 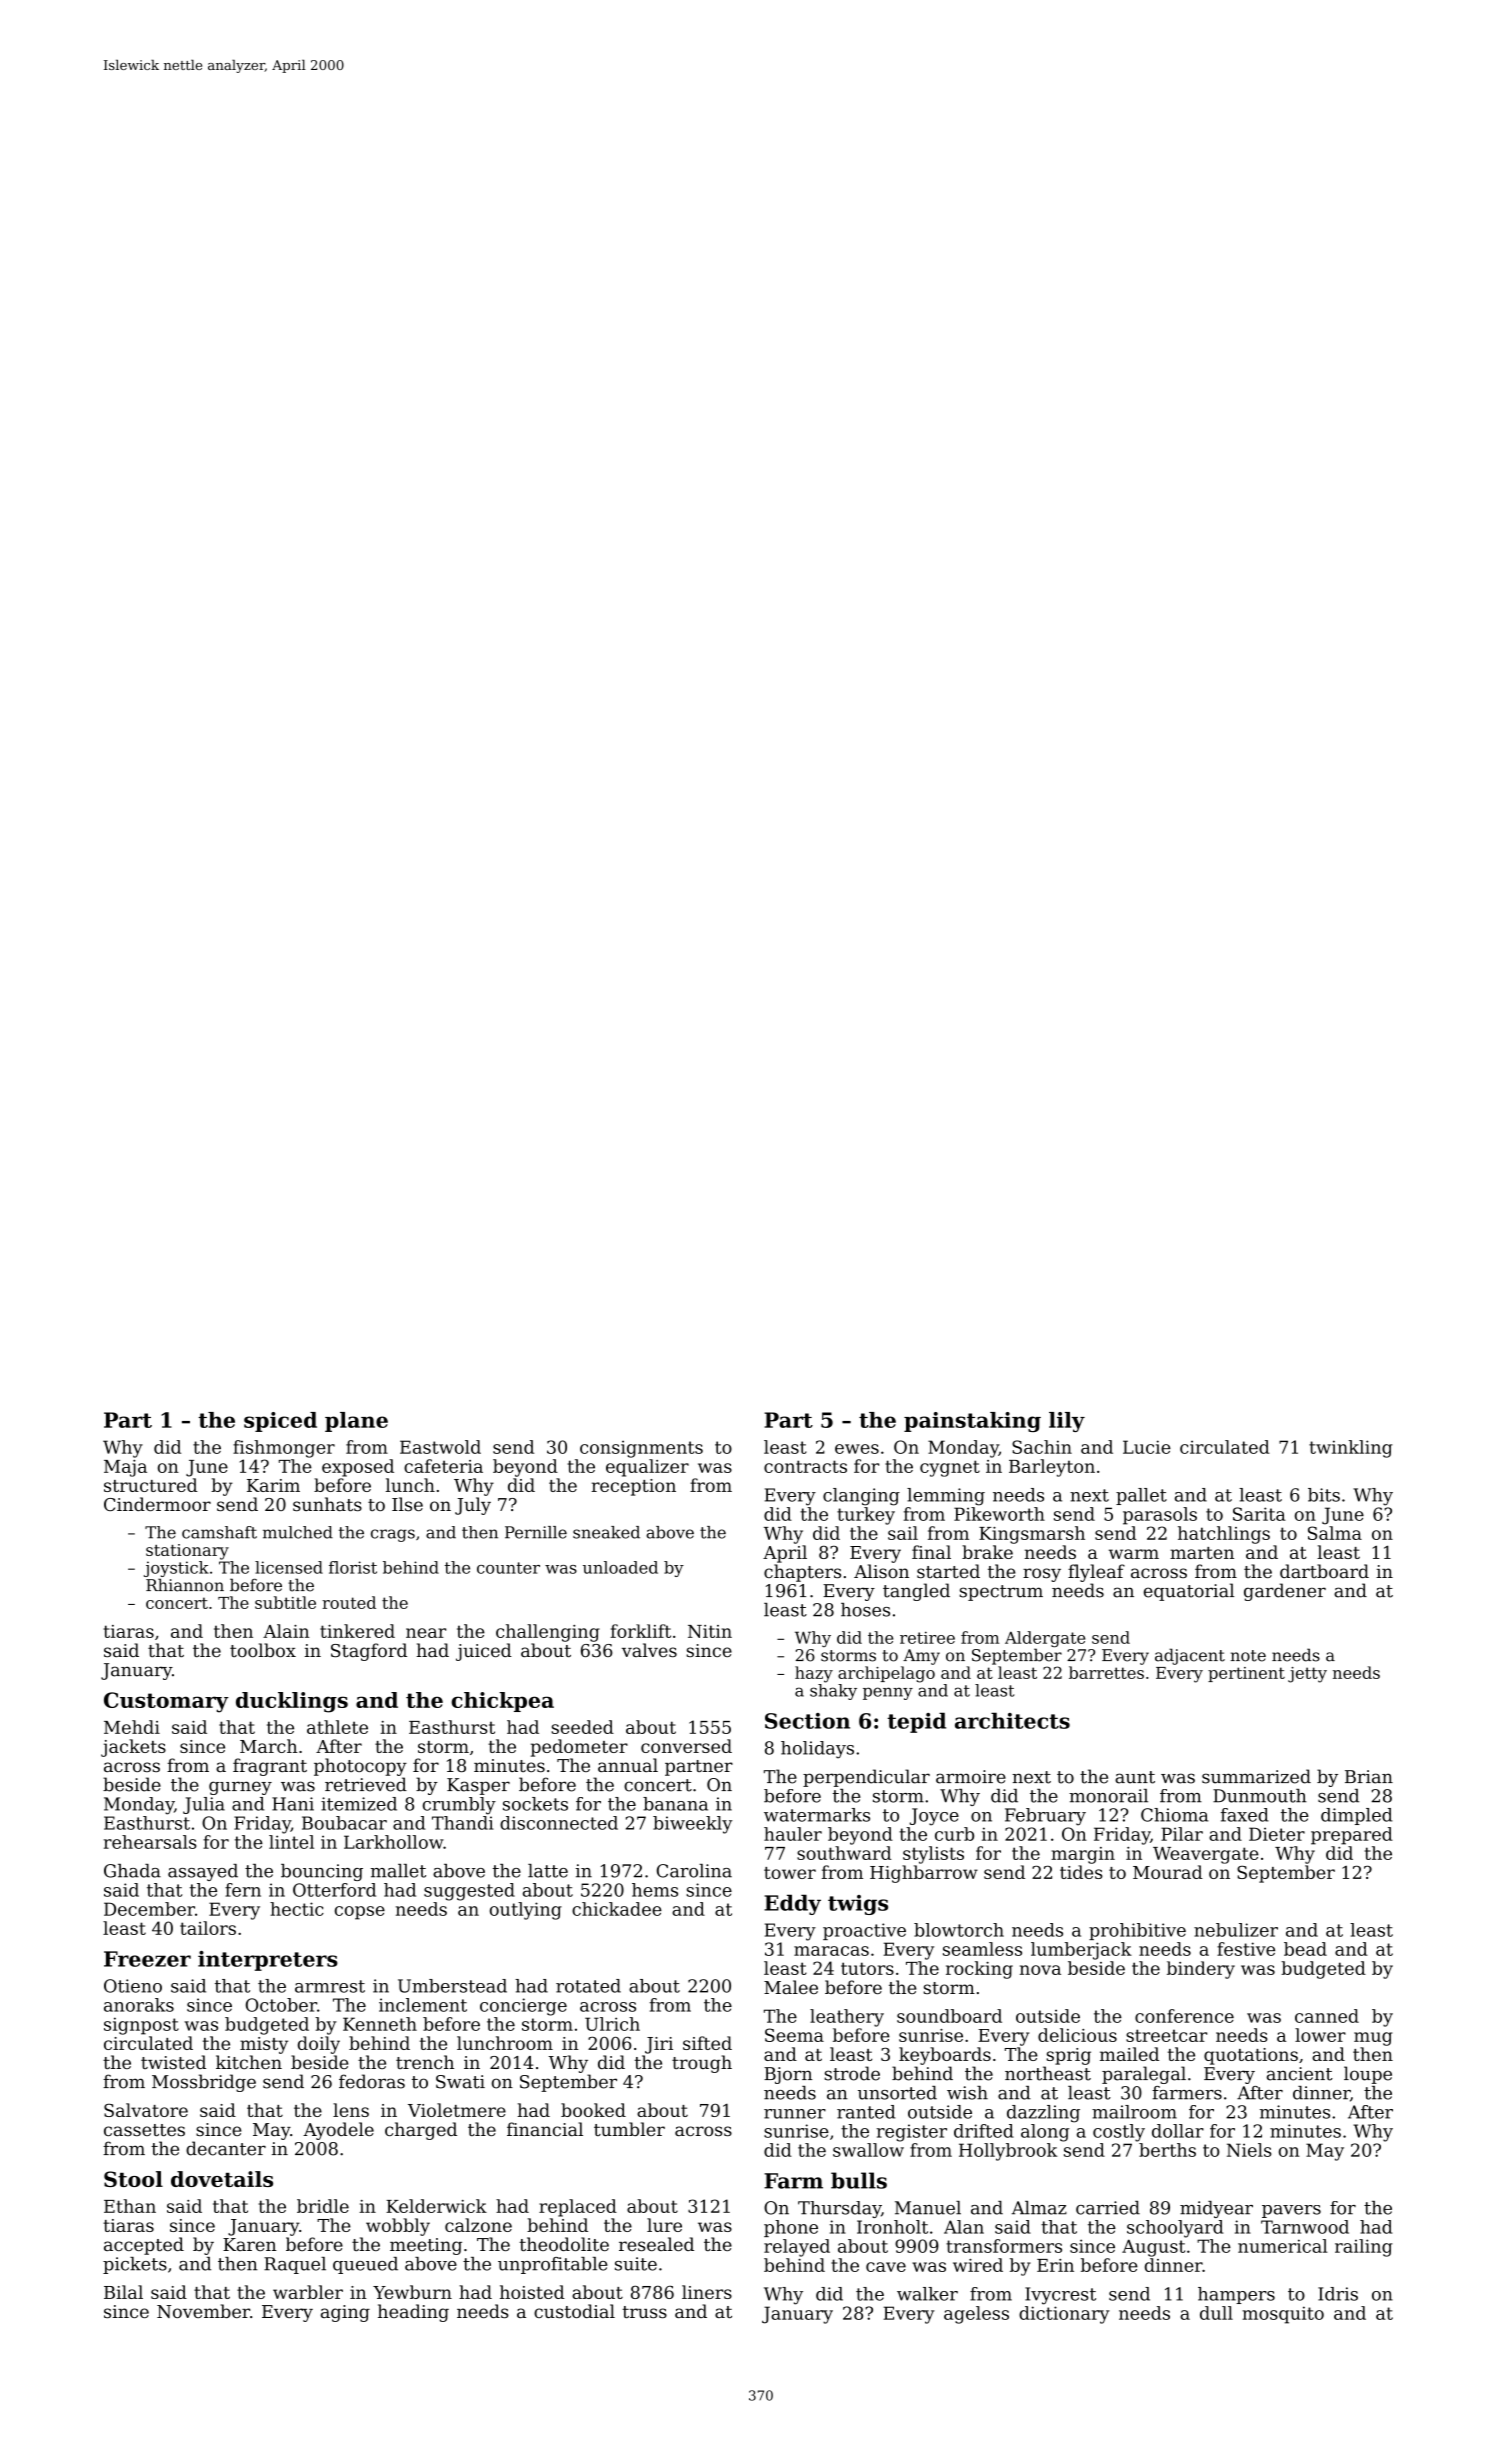 I want to click on Rhiannon, so click(x=185, y=1585).
